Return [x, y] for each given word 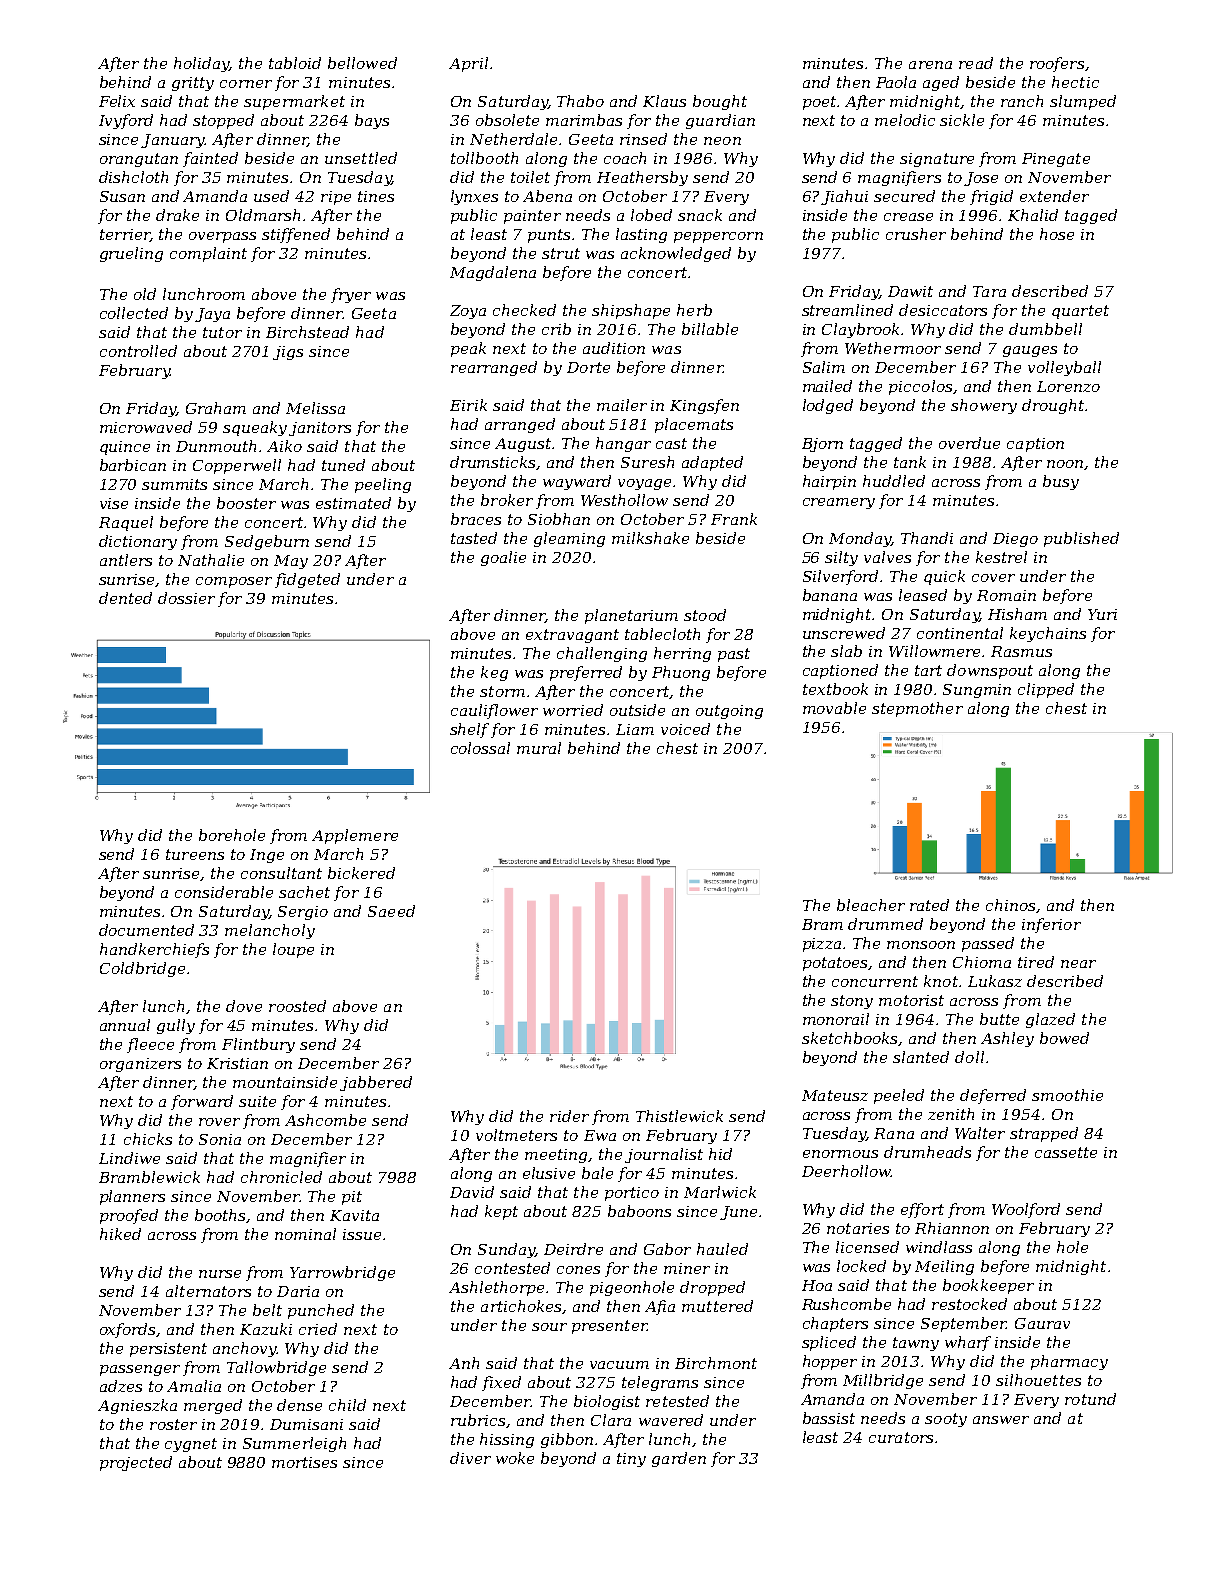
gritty [193, 84]
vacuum [619, 1365]
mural [539, 748]
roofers [1057, 64]
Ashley [1007, 1039]
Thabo [580, 101]
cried [318, 1329]
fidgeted [307, 580]
